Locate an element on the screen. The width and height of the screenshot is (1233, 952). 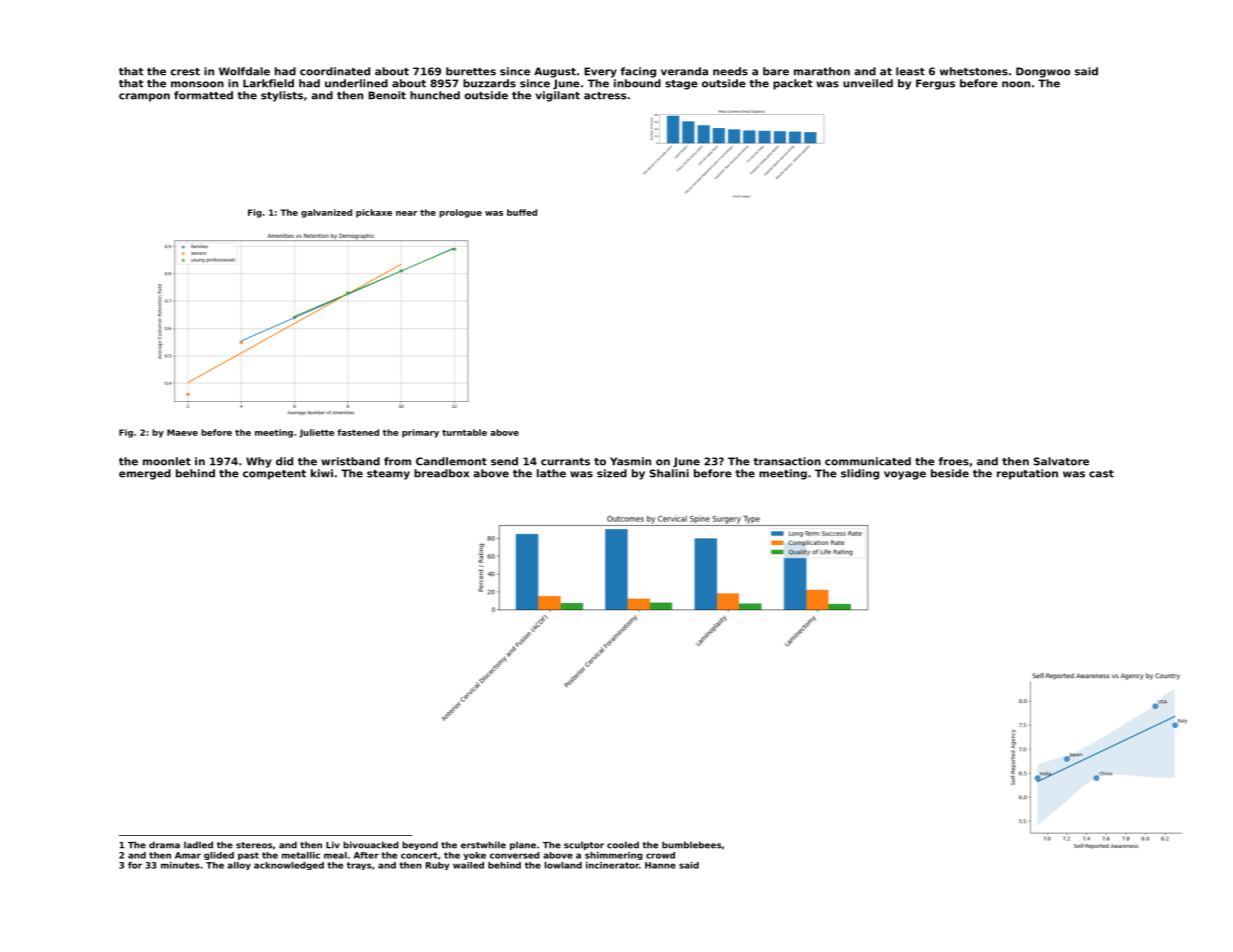
coordinated is located at coordinates (335, 71).
